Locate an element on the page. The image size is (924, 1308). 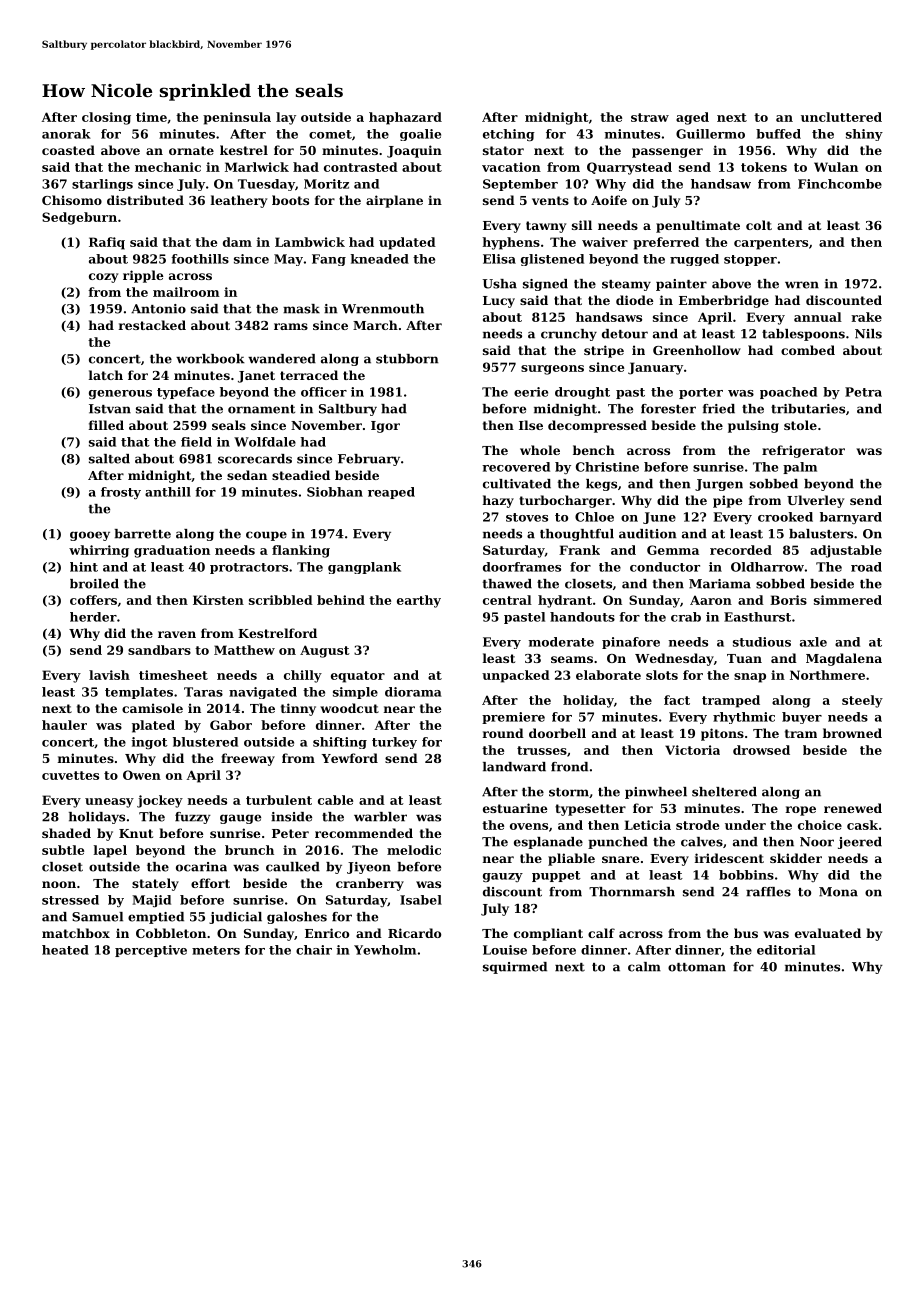
foothills is located at coordinates (200, 259).
